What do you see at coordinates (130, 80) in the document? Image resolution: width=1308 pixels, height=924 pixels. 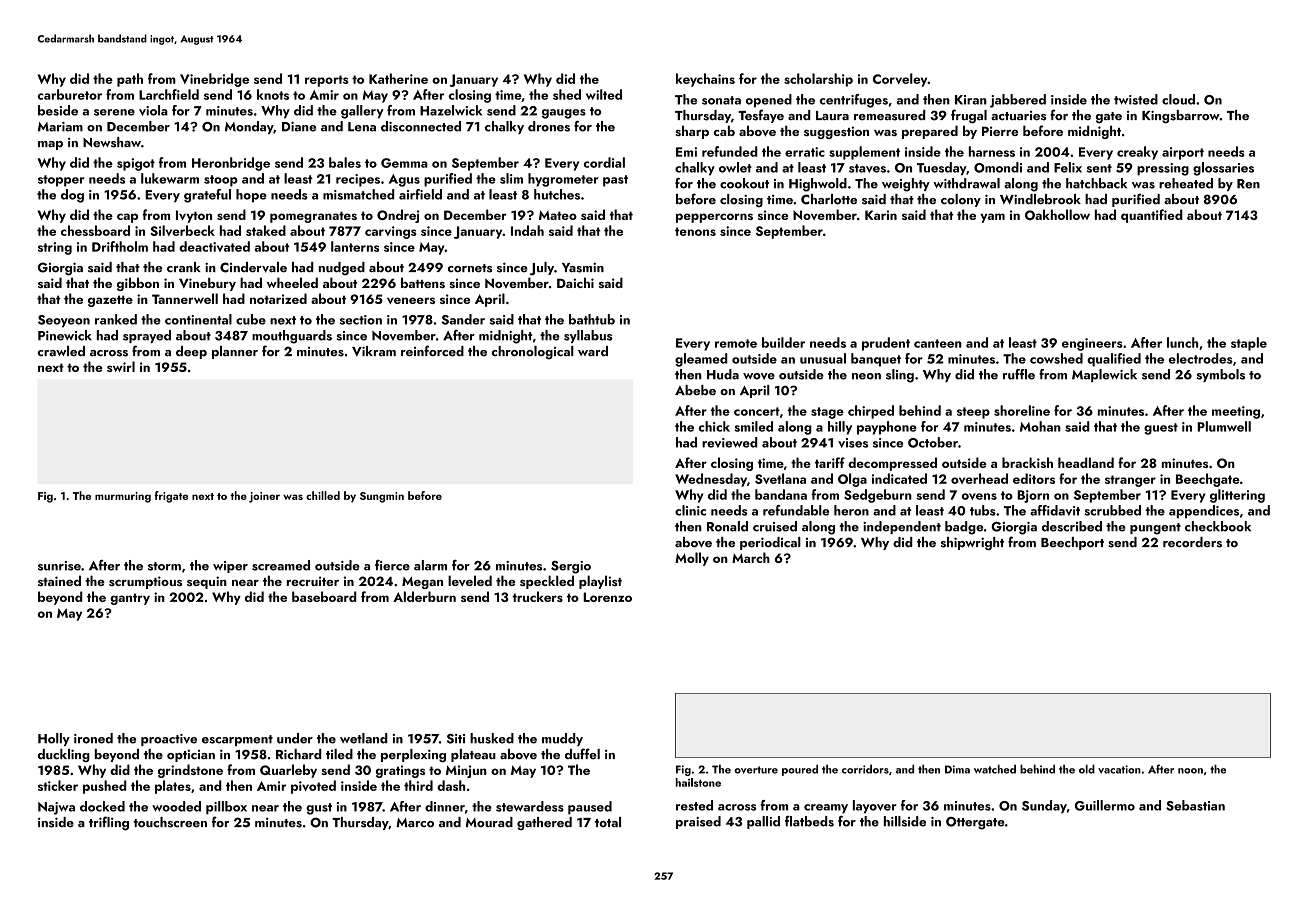 I see `path` at bounding box center [130, 80].
